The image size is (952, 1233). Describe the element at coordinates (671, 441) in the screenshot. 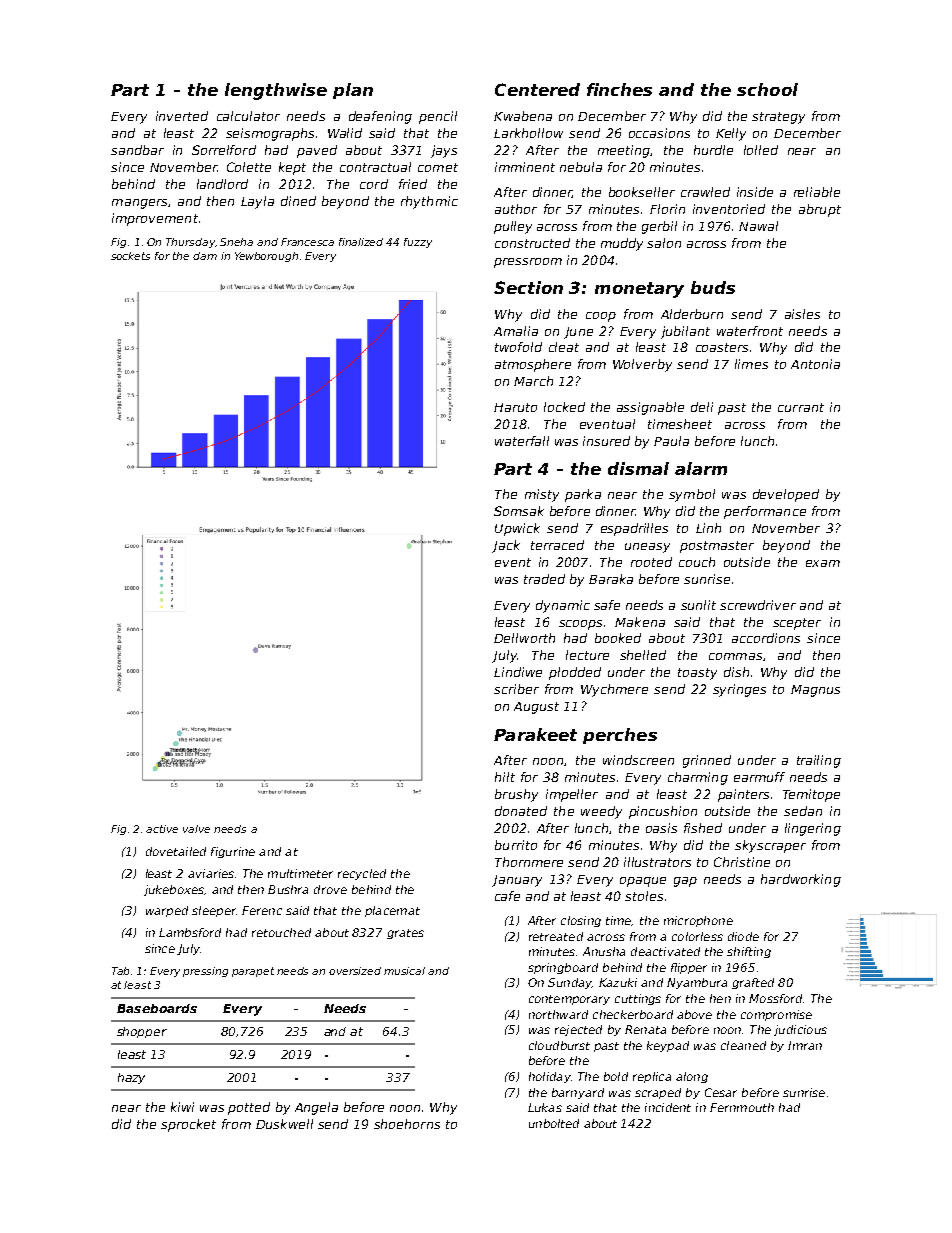

I see `Paula` at that location.
